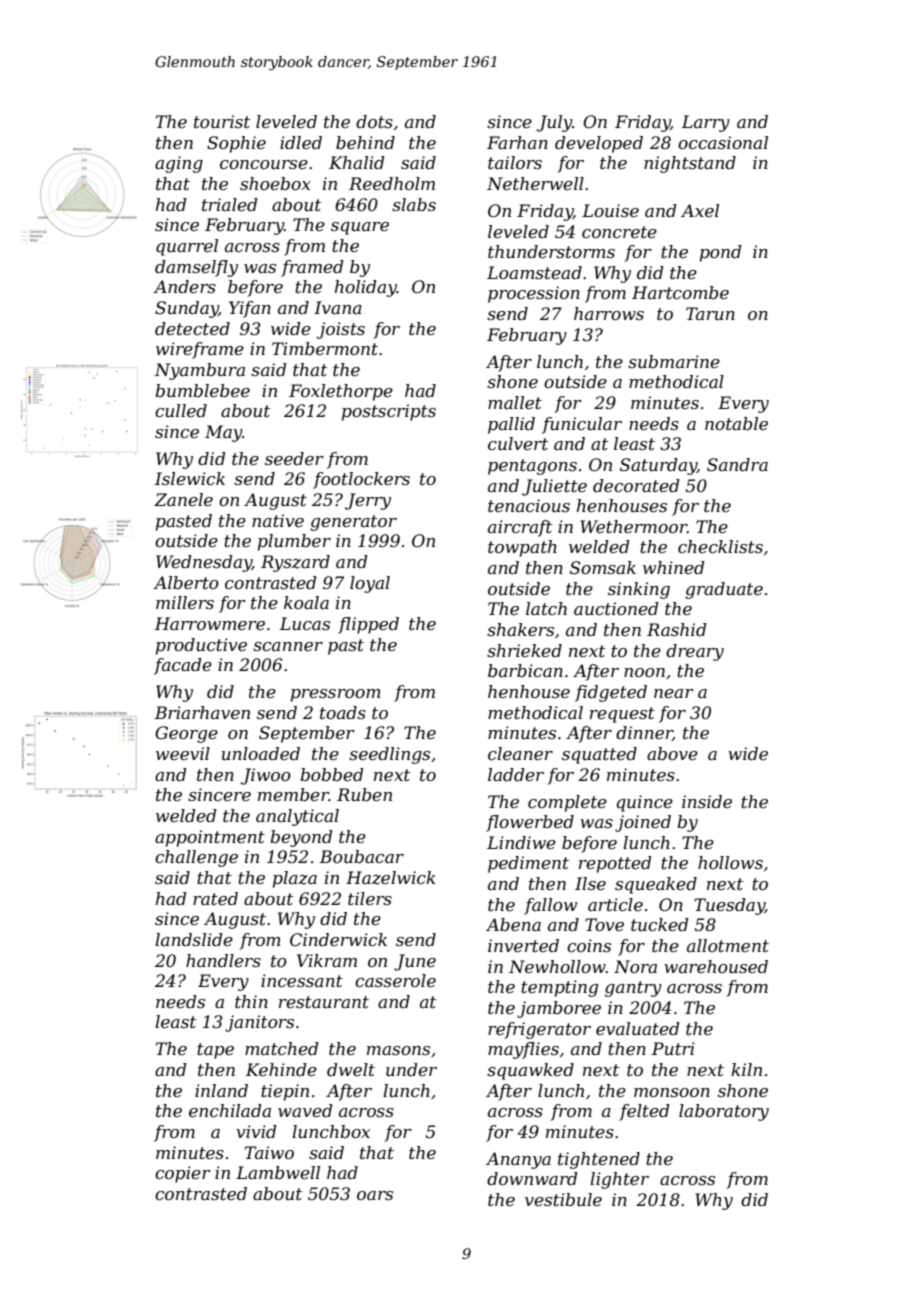  I want to click on Timbermont, so click(325, 348).
